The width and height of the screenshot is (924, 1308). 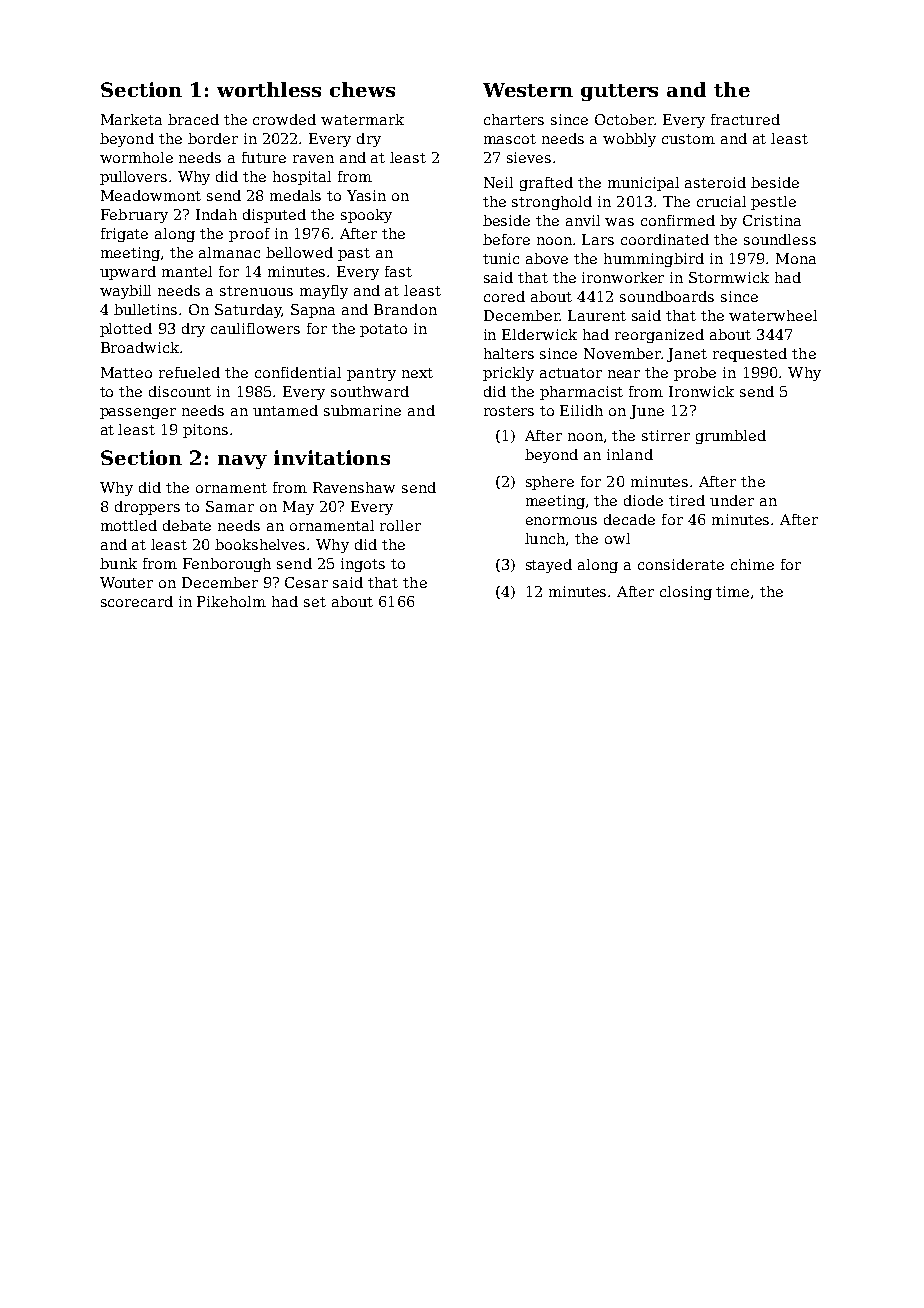 What do you see at coordinates (745, 119) in the screenshot?
I see `fractured` at bounding box center [745, 119].
